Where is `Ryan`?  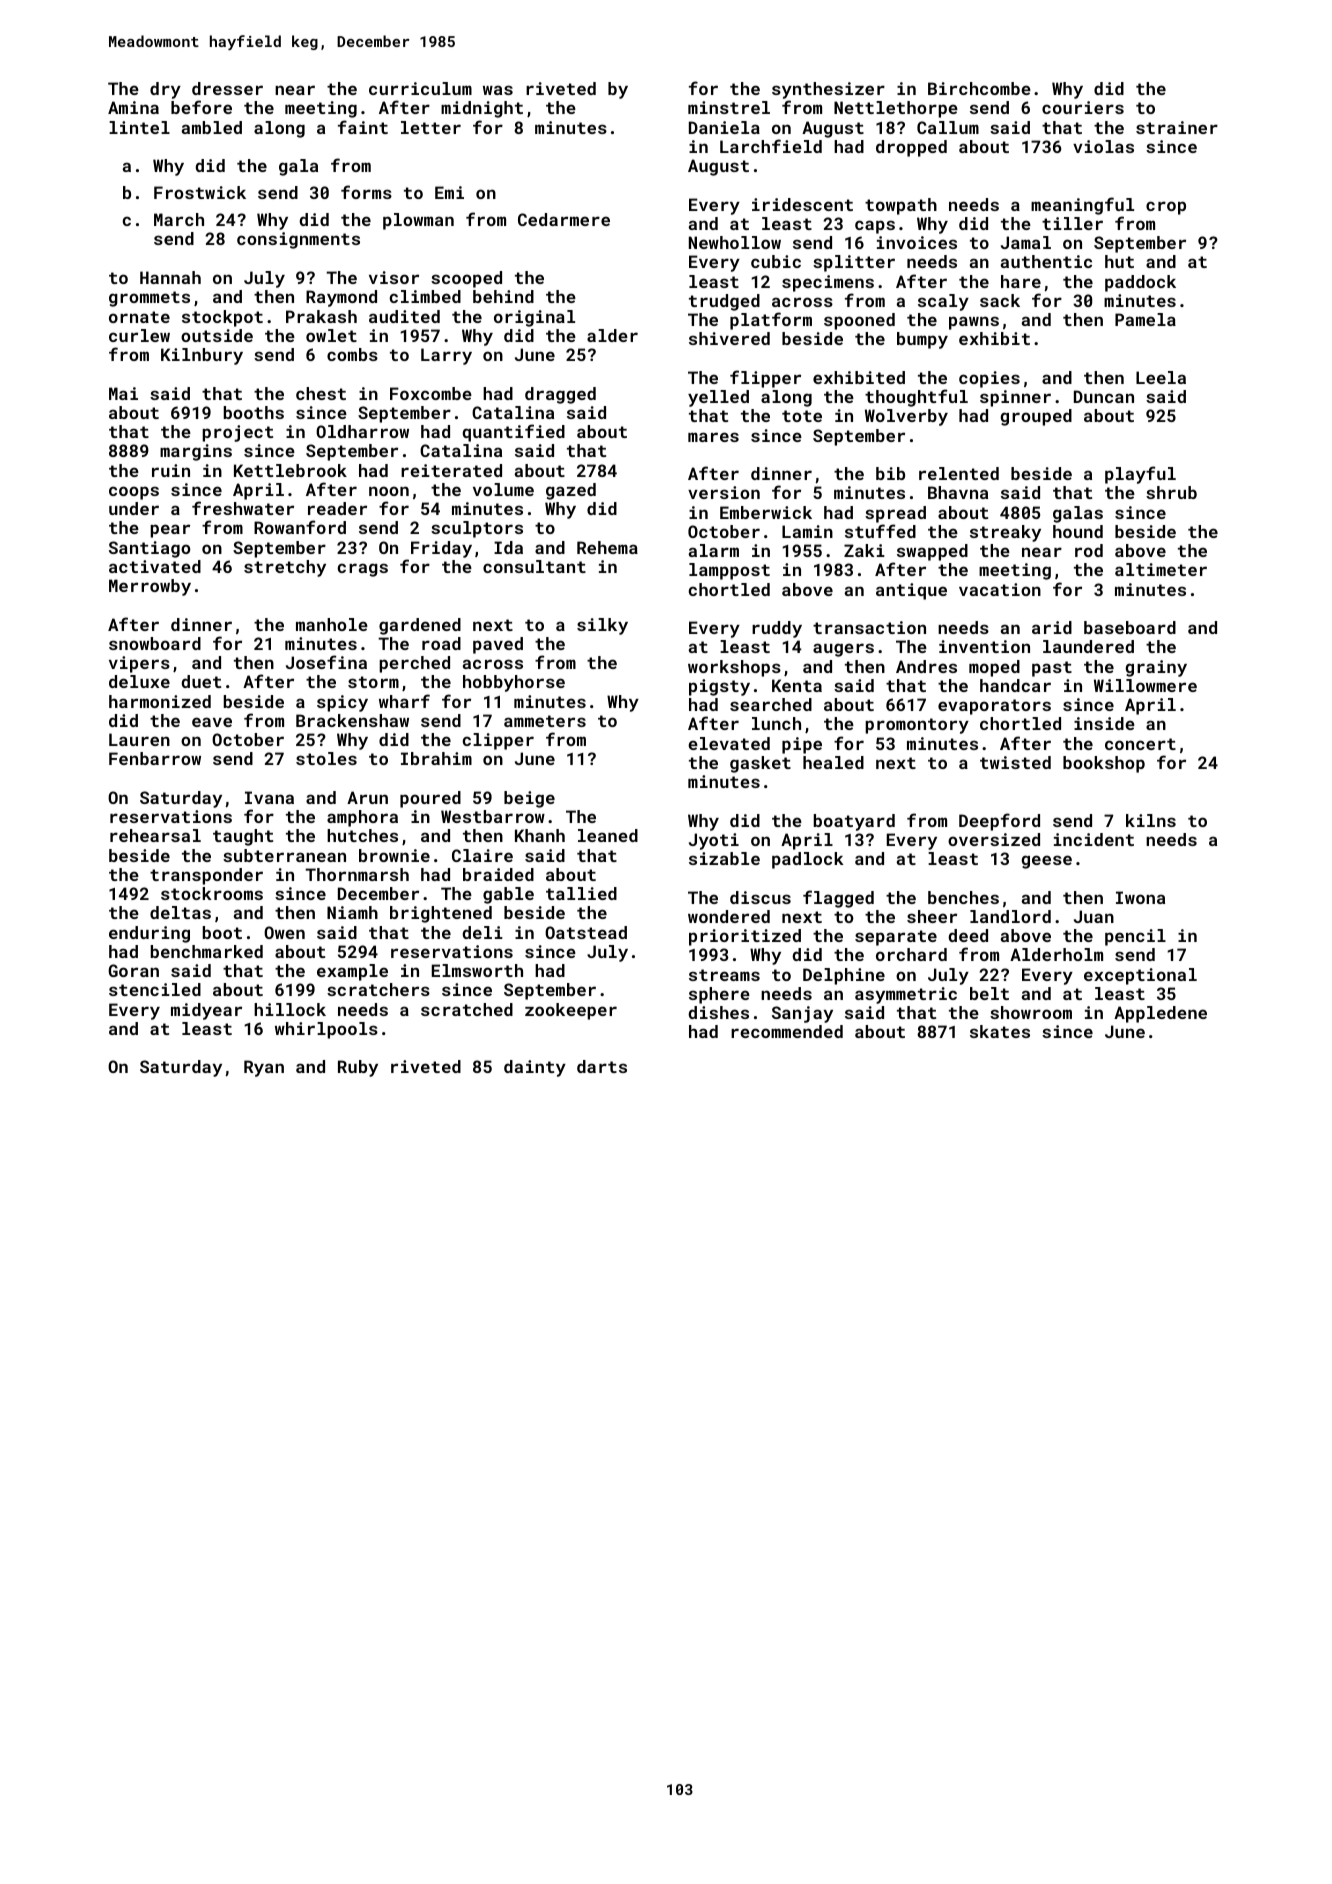 Ryan is located at coordinates (264, 1068).
